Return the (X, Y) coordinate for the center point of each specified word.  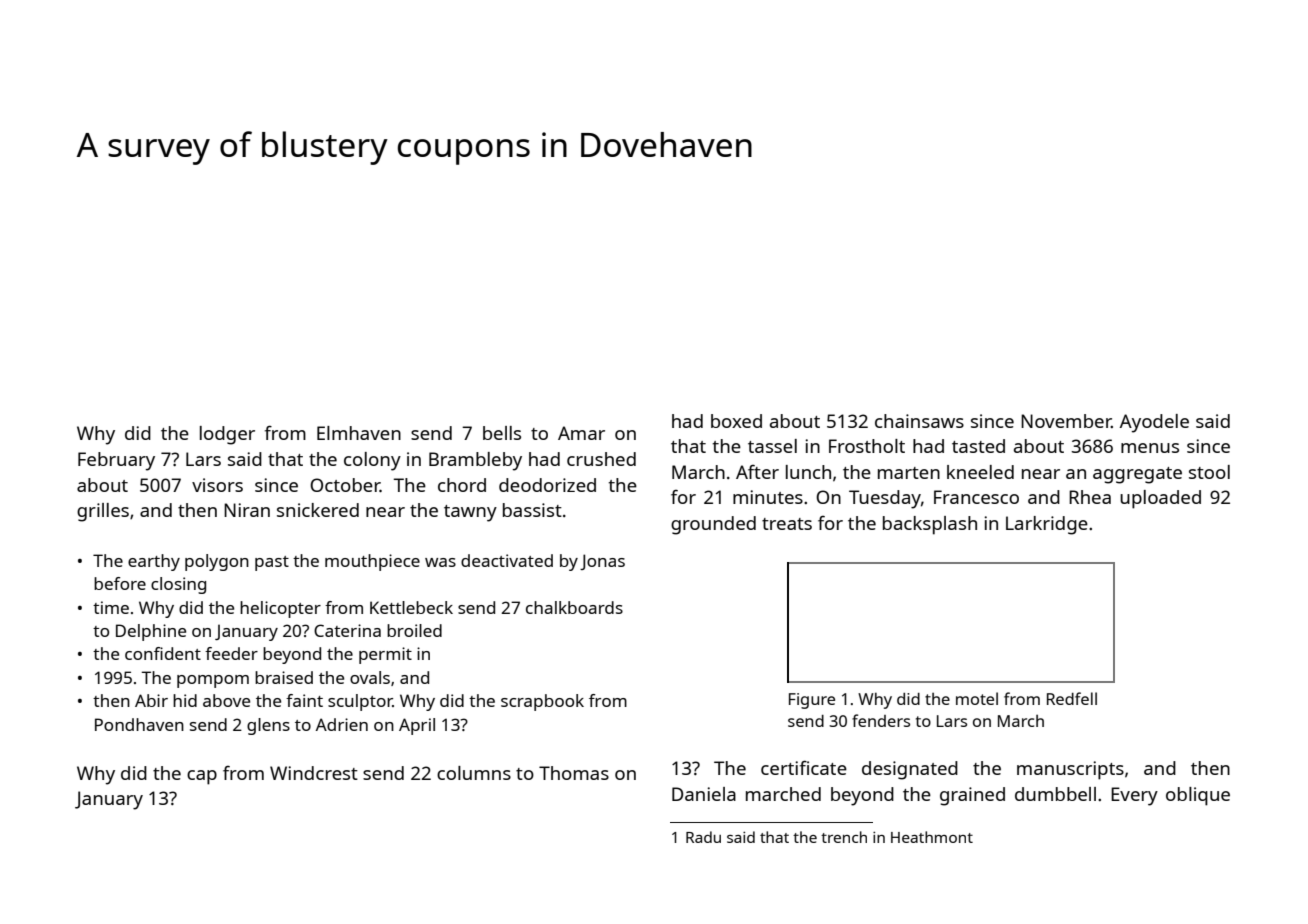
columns (474, 773)
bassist (532, 510)
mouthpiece (372, 562)
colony (372, 461)
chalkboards (574, 607)
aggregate (1137, 475)
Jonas (602, 562)
